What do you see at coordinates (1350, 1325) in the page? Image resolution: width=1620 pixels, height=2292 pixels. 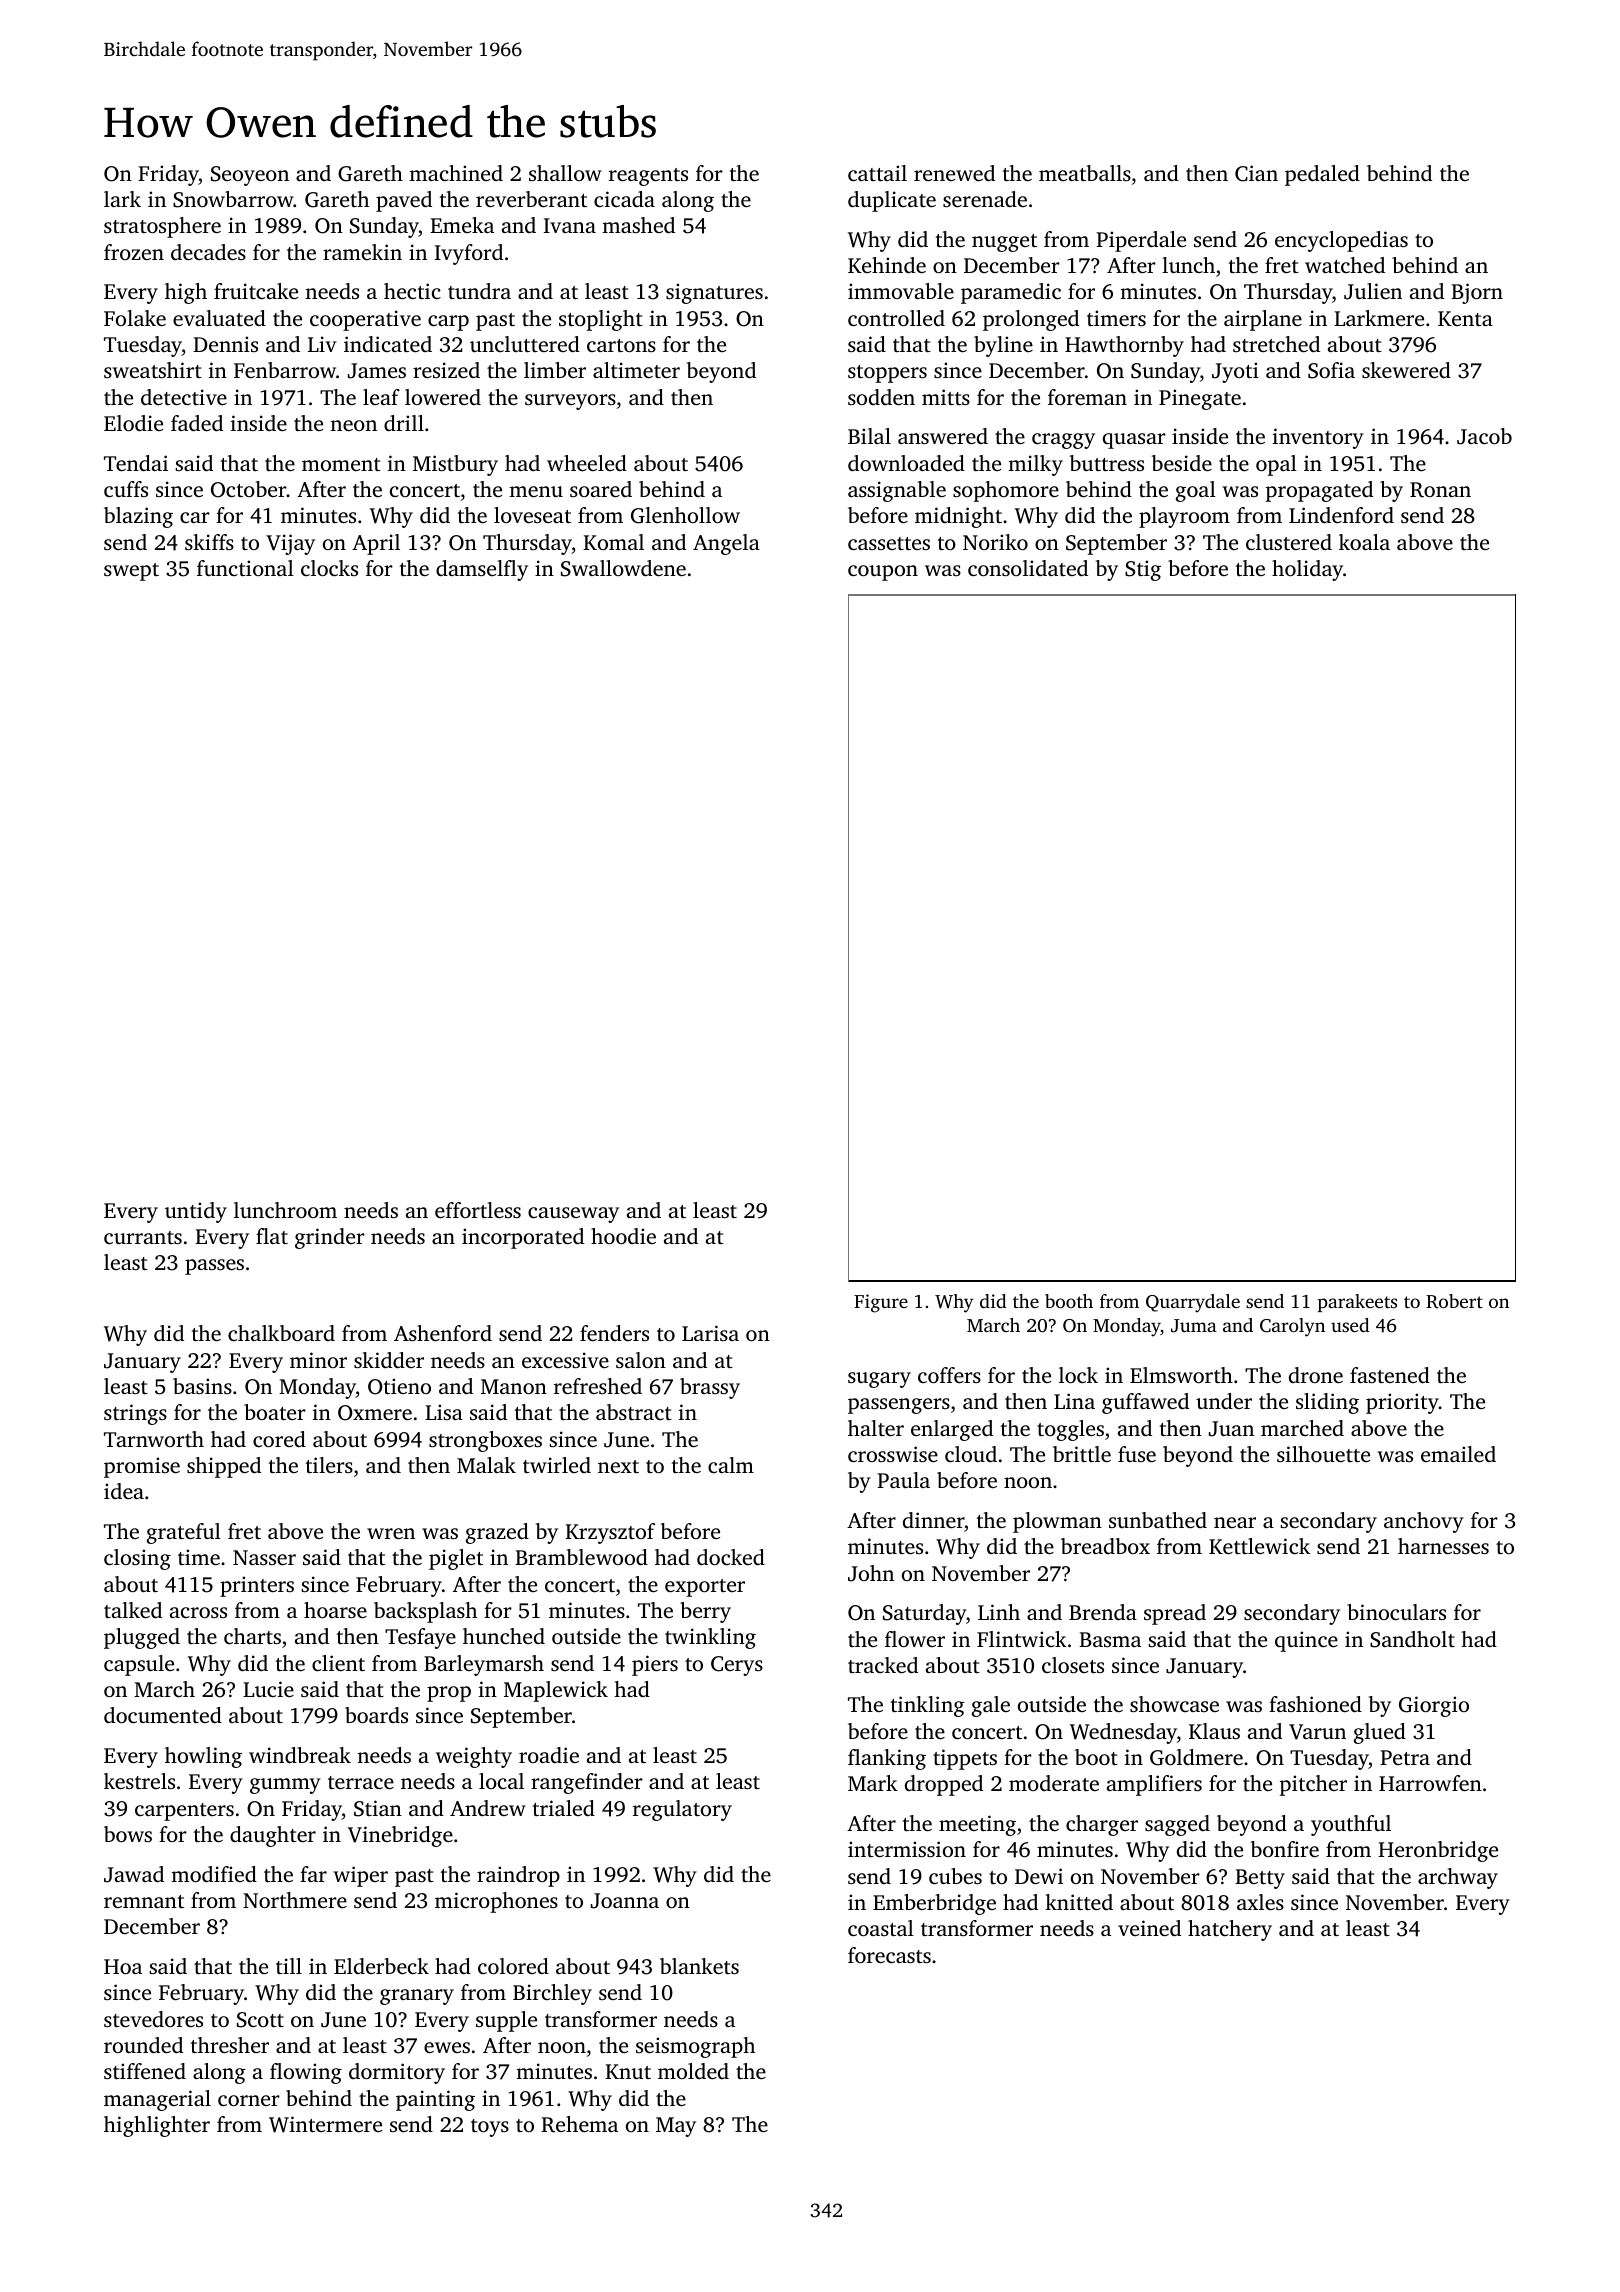 I see `used` at bounding box center [1350, 1325].
